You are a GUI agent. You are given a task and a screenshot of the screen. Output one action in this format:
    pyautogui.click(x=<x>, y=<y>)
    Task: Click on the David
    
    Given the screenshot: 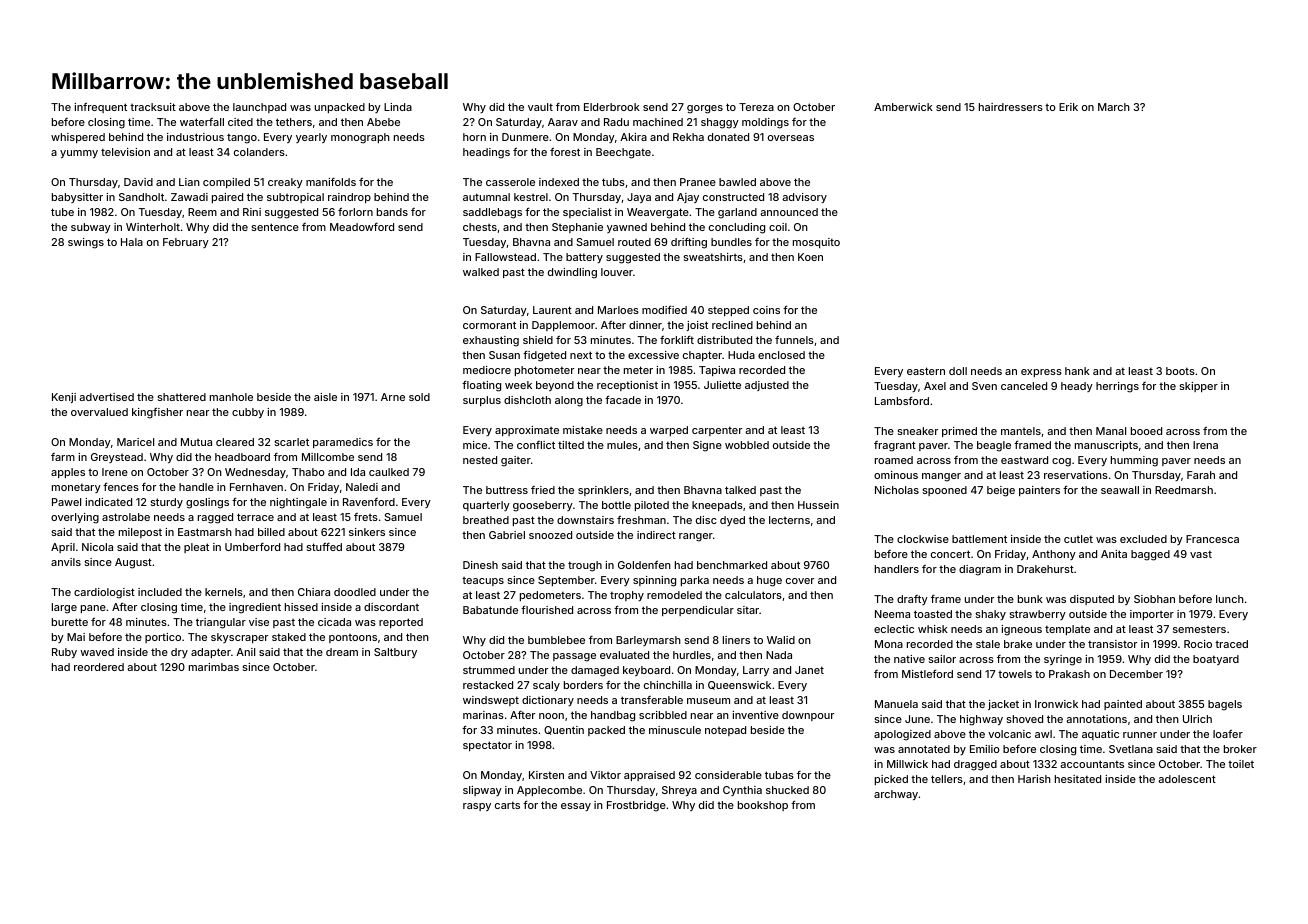 What is the action you would take?
    pyautogui.click(x=138, y=182)
